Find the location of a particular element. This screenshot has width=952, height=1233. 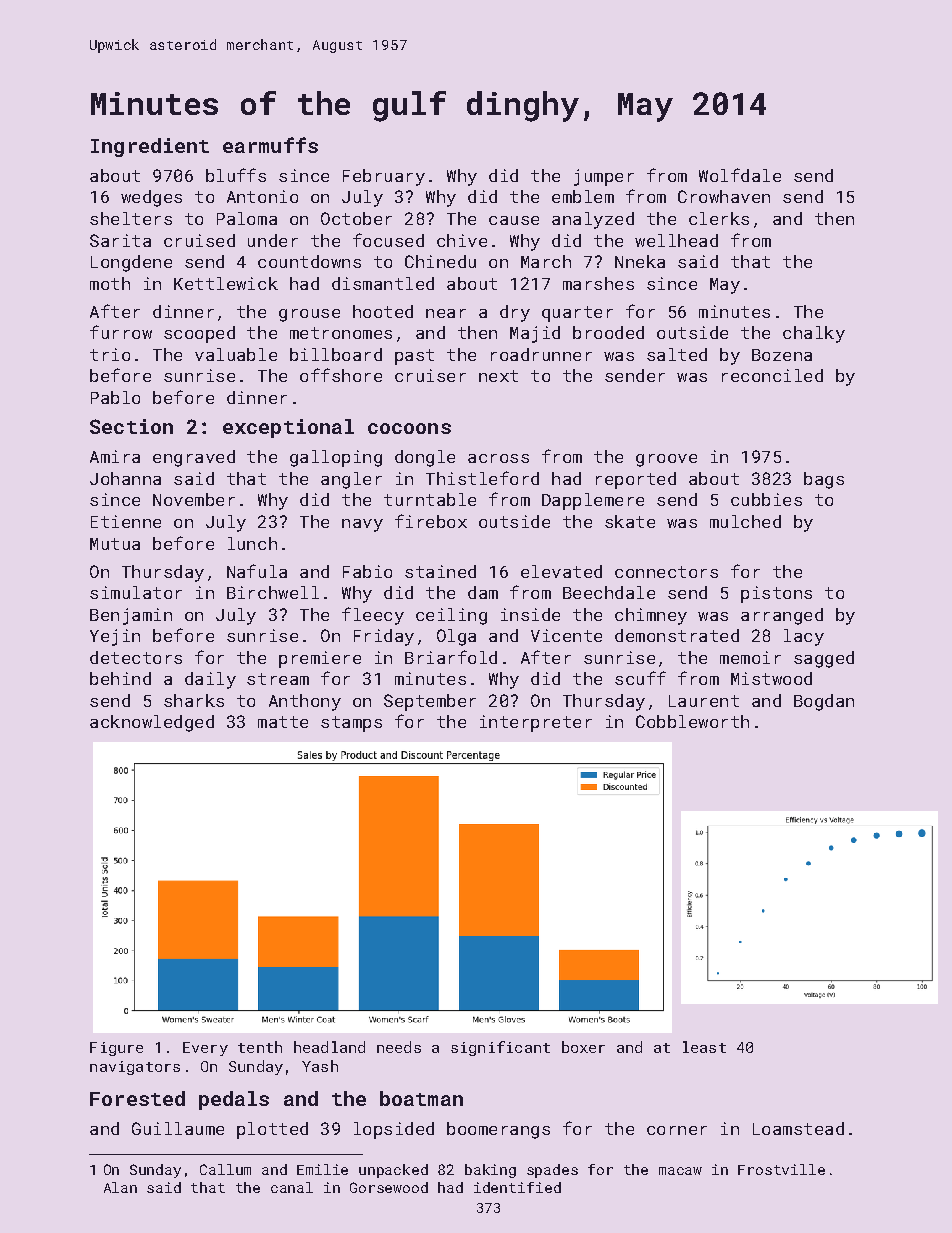

canal is located at coordinates (292, 1187).
